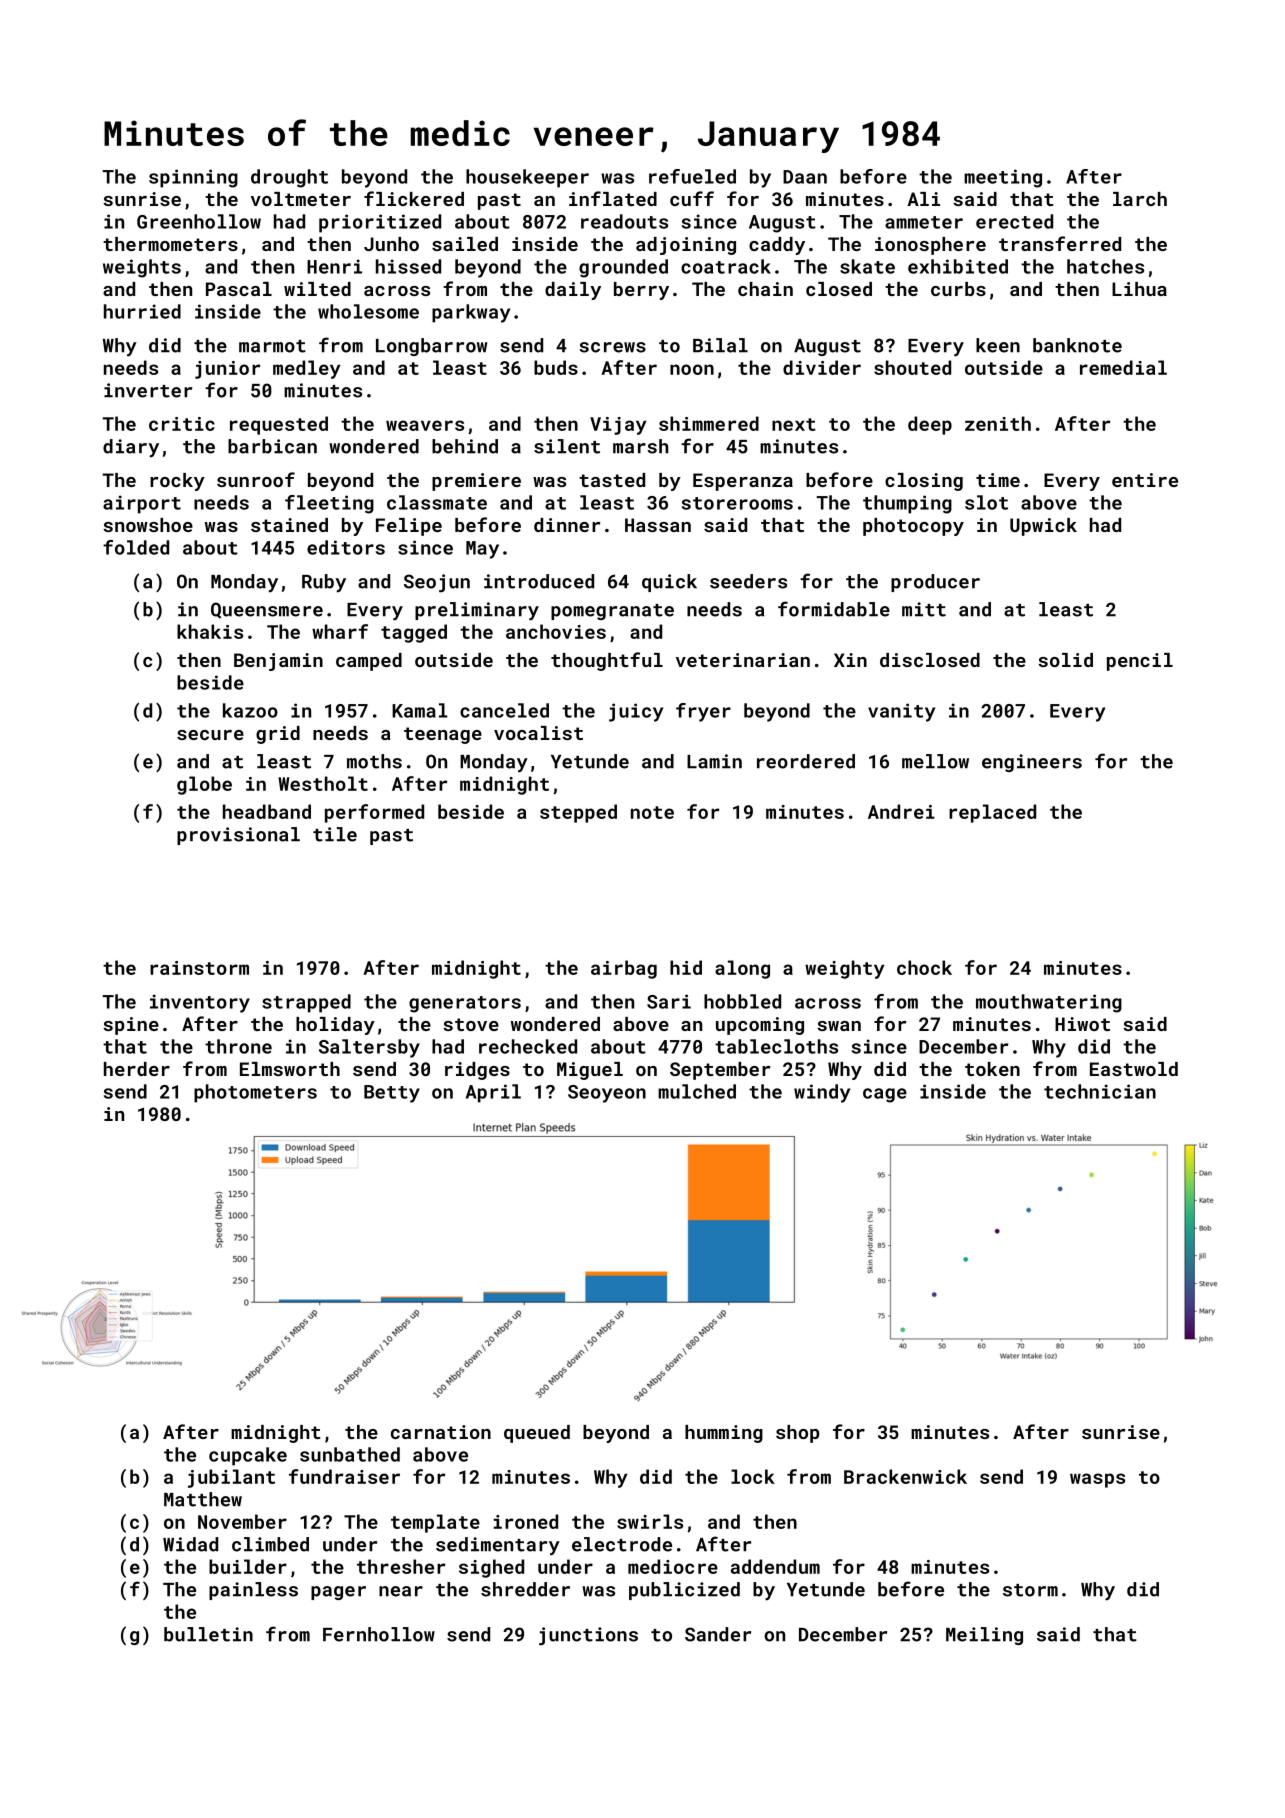 The width and height of the screenshot is (1285, 1818). What do you see at coordinates (131, 448) in the screenshot?
I see `diary` at bounding box center [131, 448].
